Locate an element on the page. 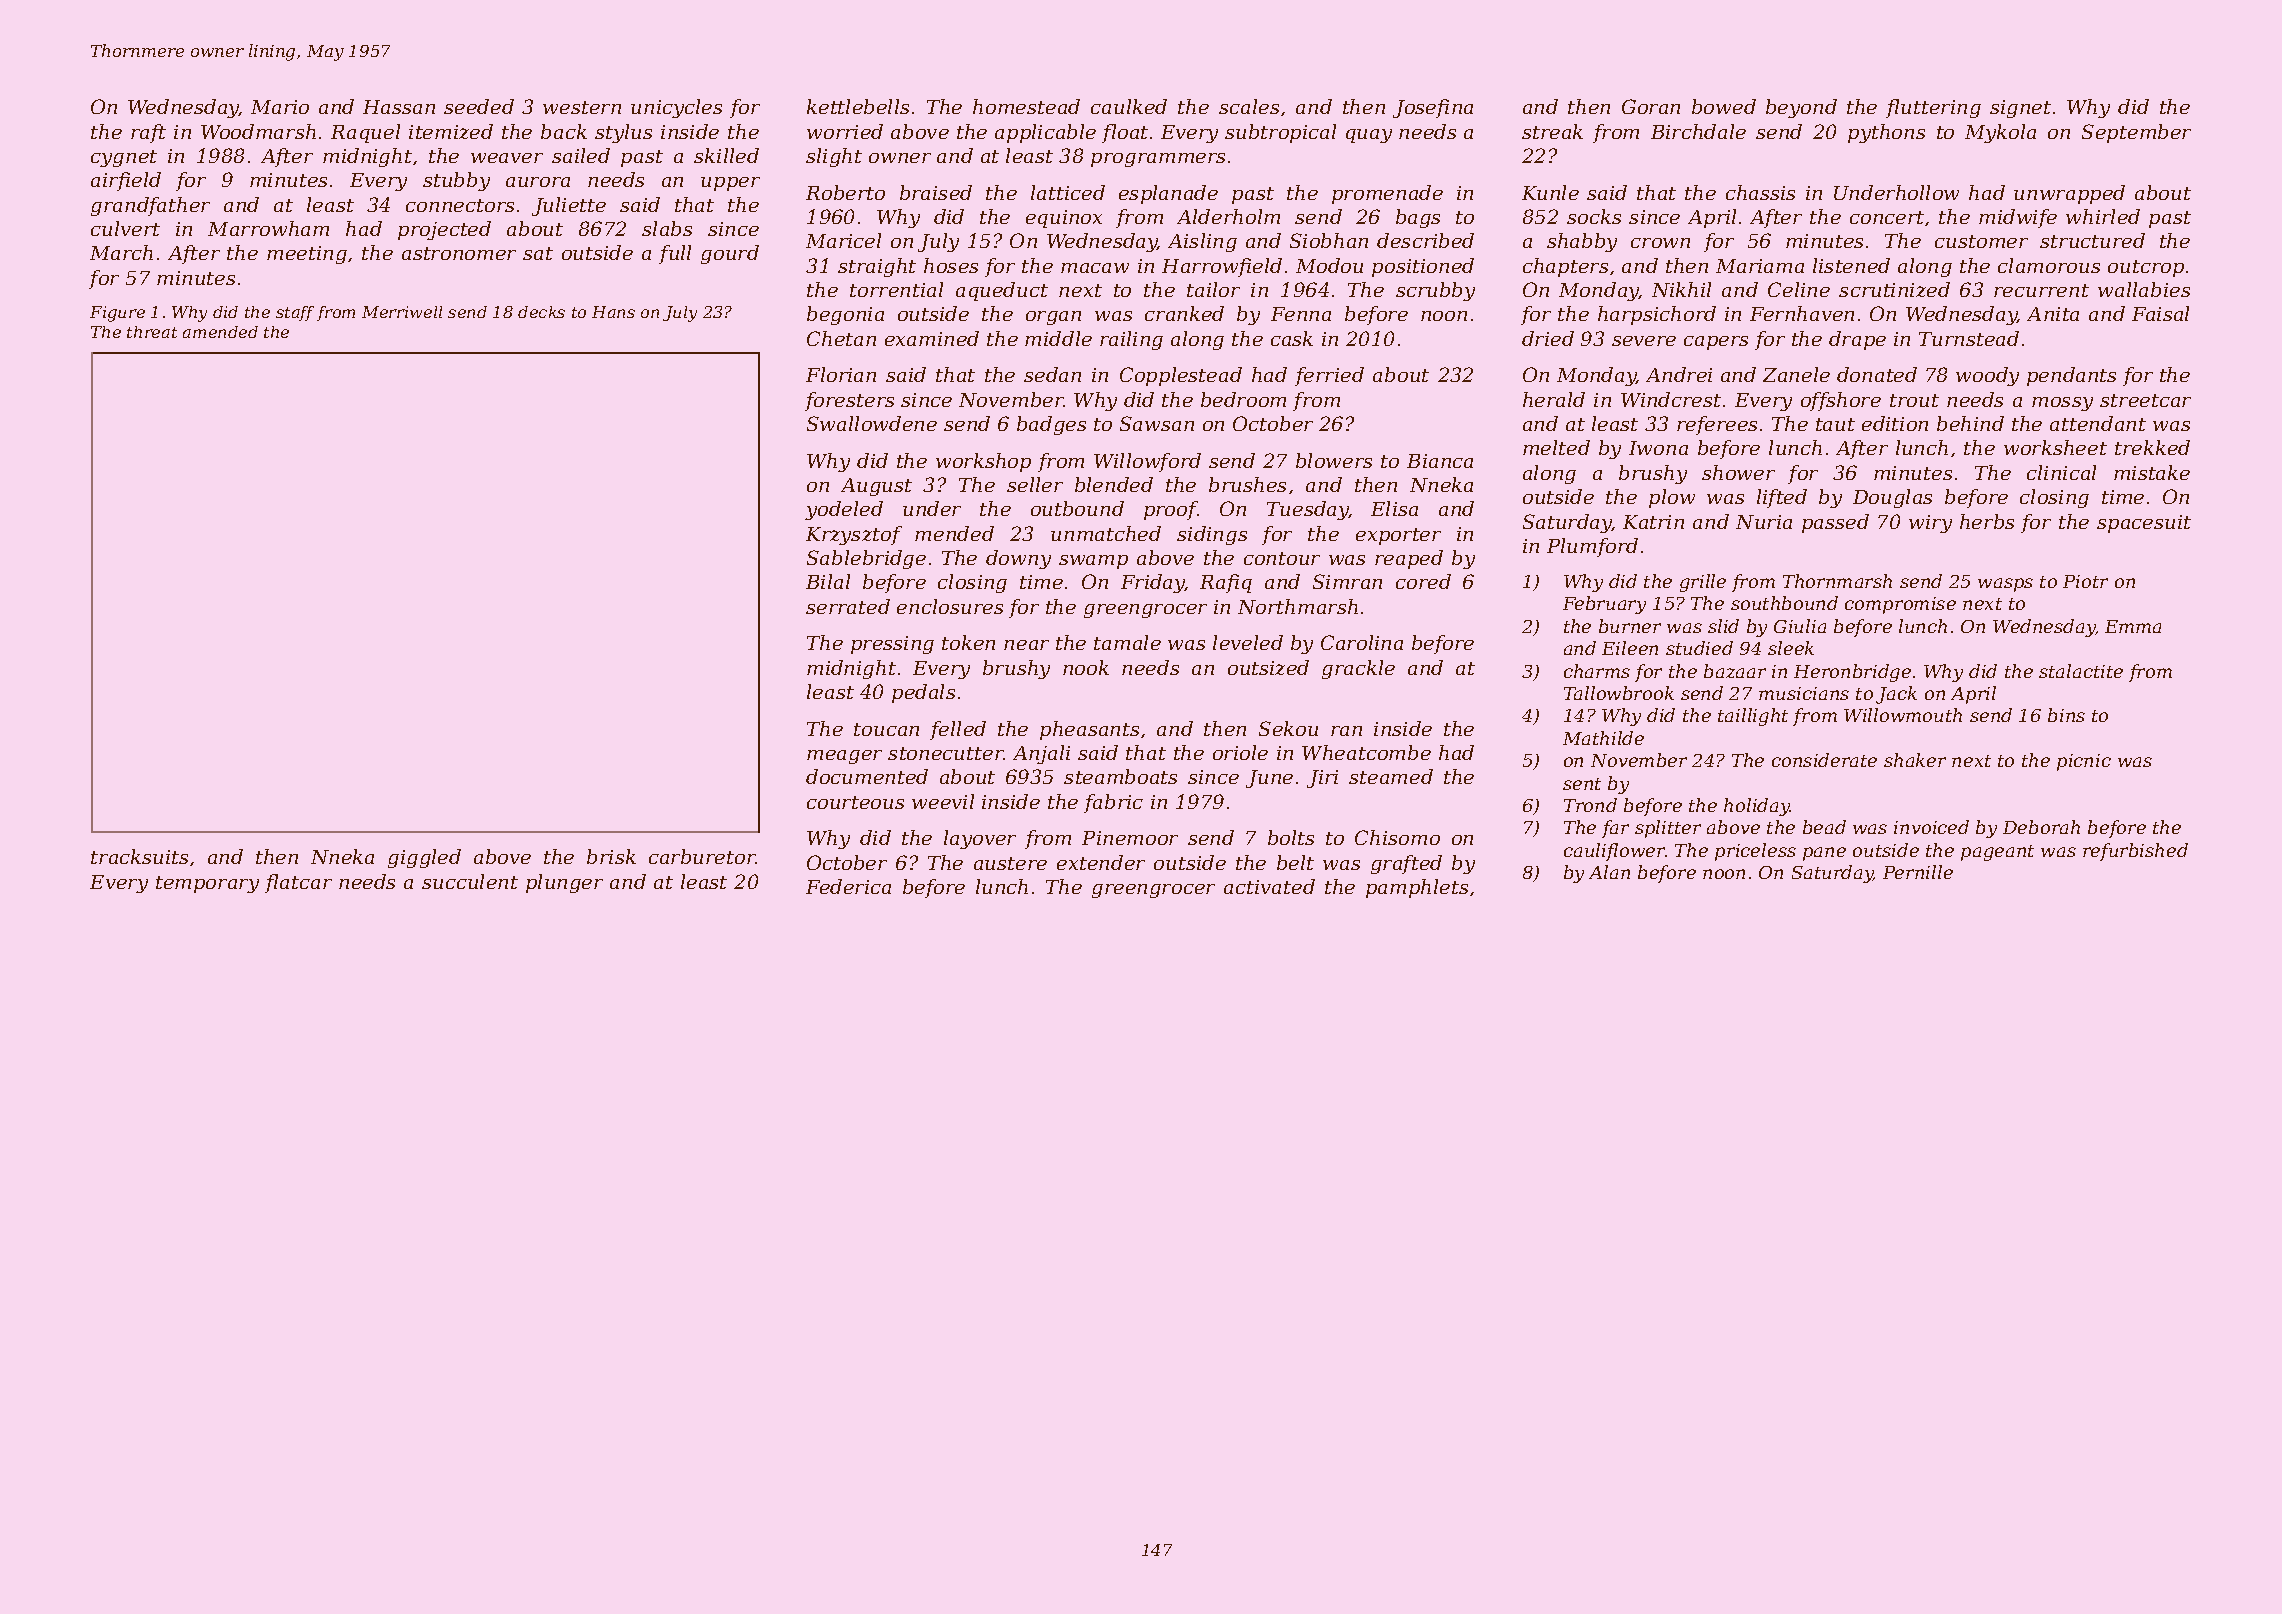  pressing is located at coordinates (892, 645).
